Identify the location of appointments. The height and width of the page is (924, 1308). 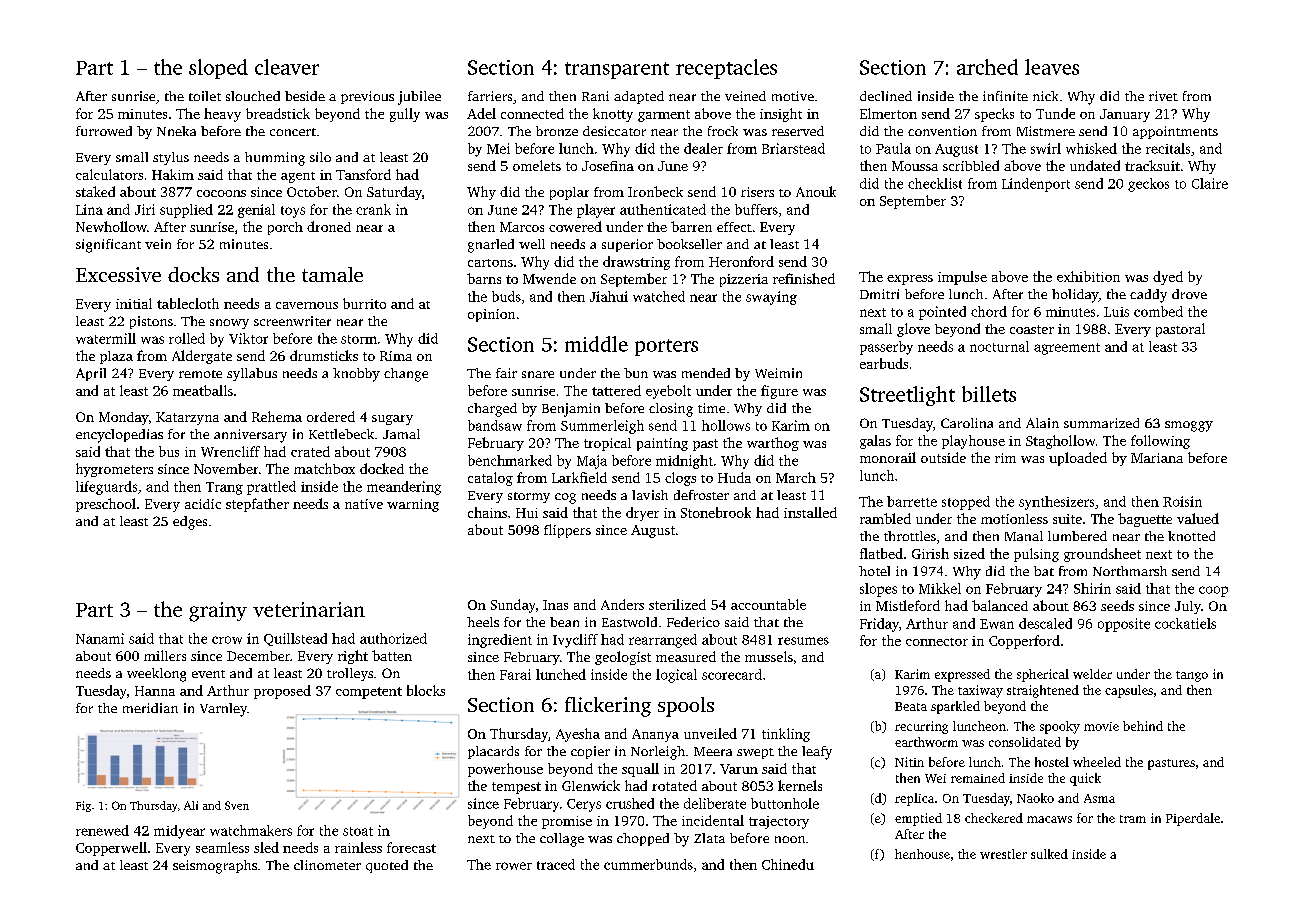
(1175, 132).
